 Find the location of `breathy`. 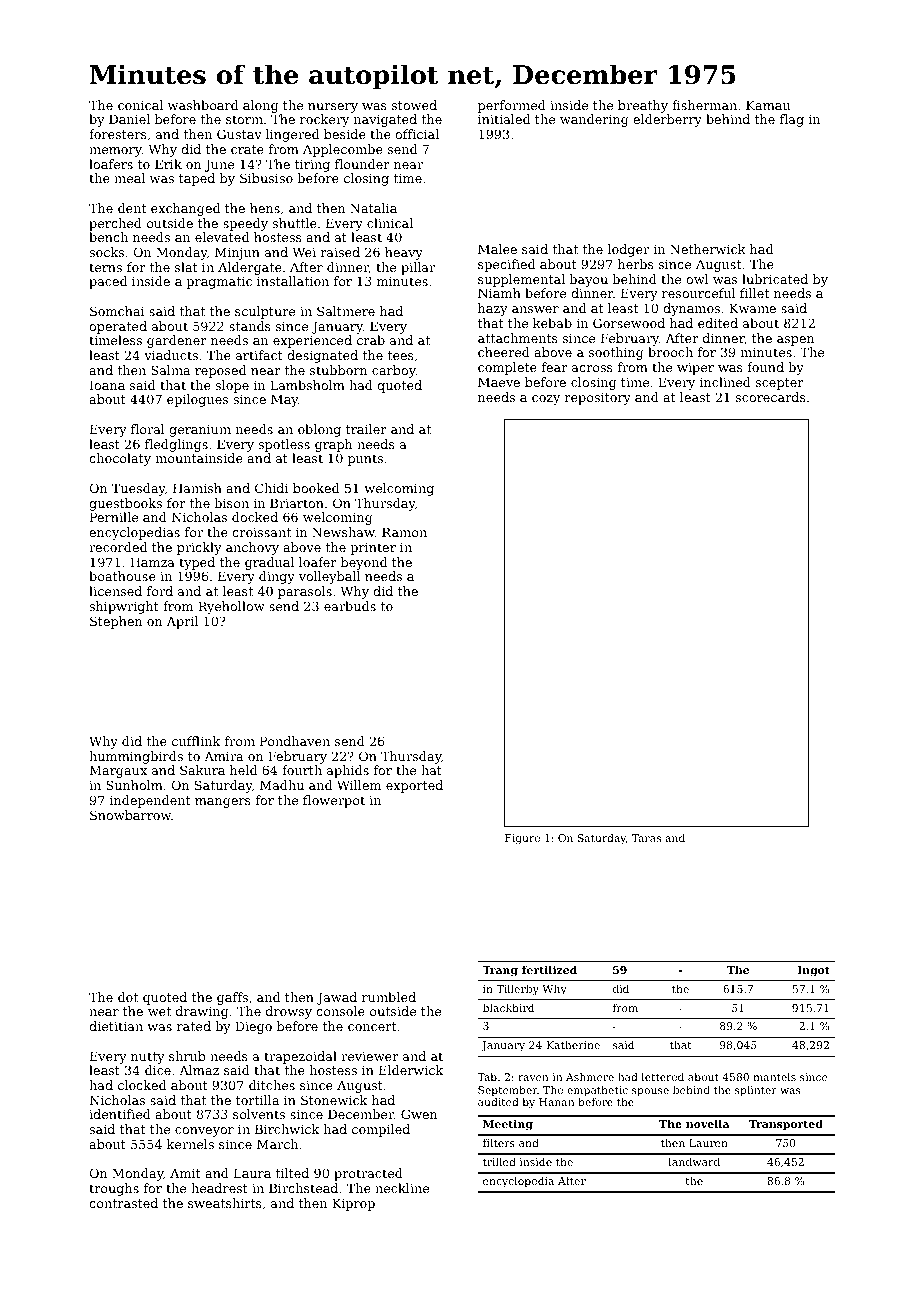

breathy is located at coordinates (643, 106).
